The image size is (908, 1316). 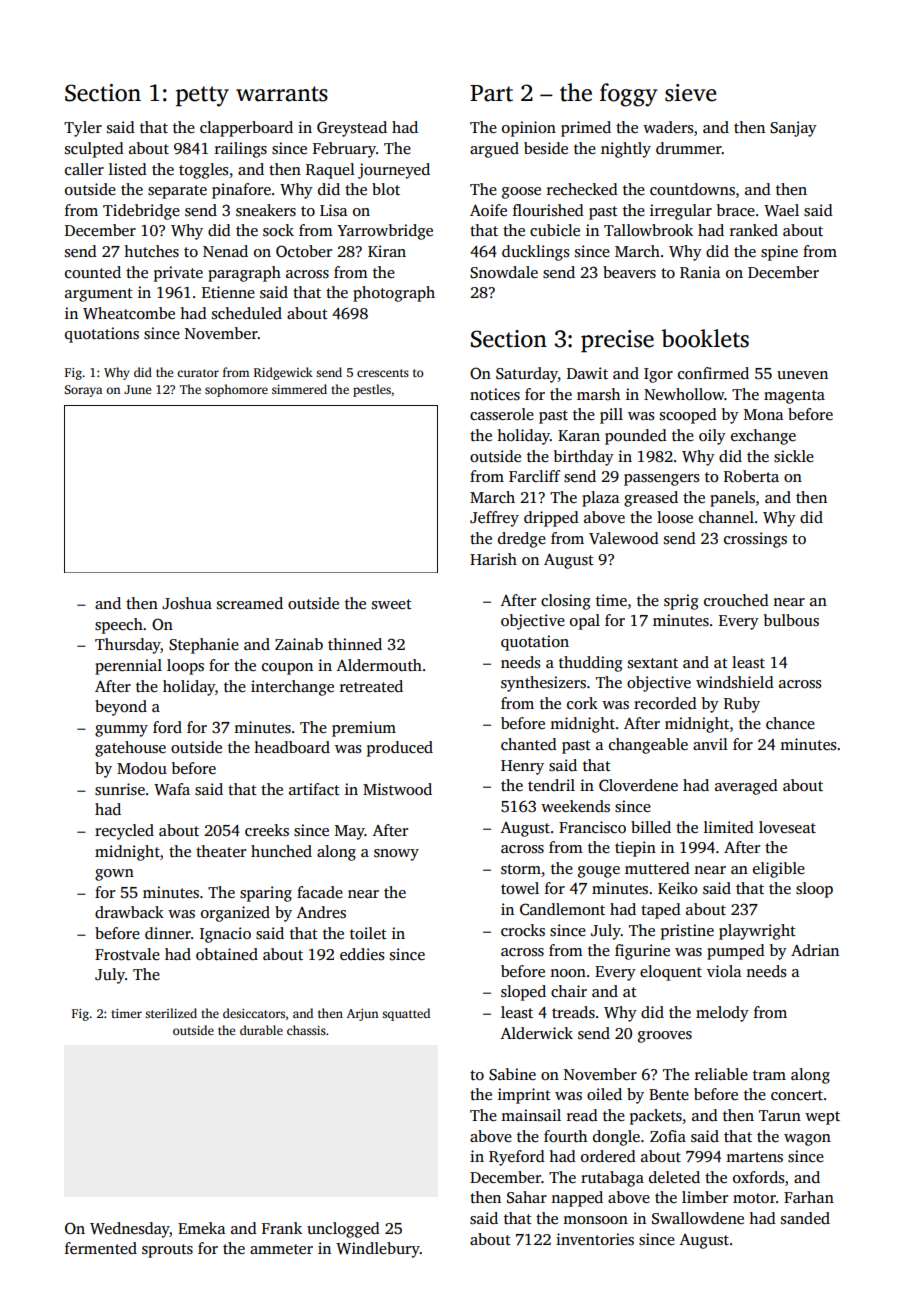 What do you see at coordinates (281, 1249) in the image?
I see `ammeter` at bounding box center [281, 1249].
